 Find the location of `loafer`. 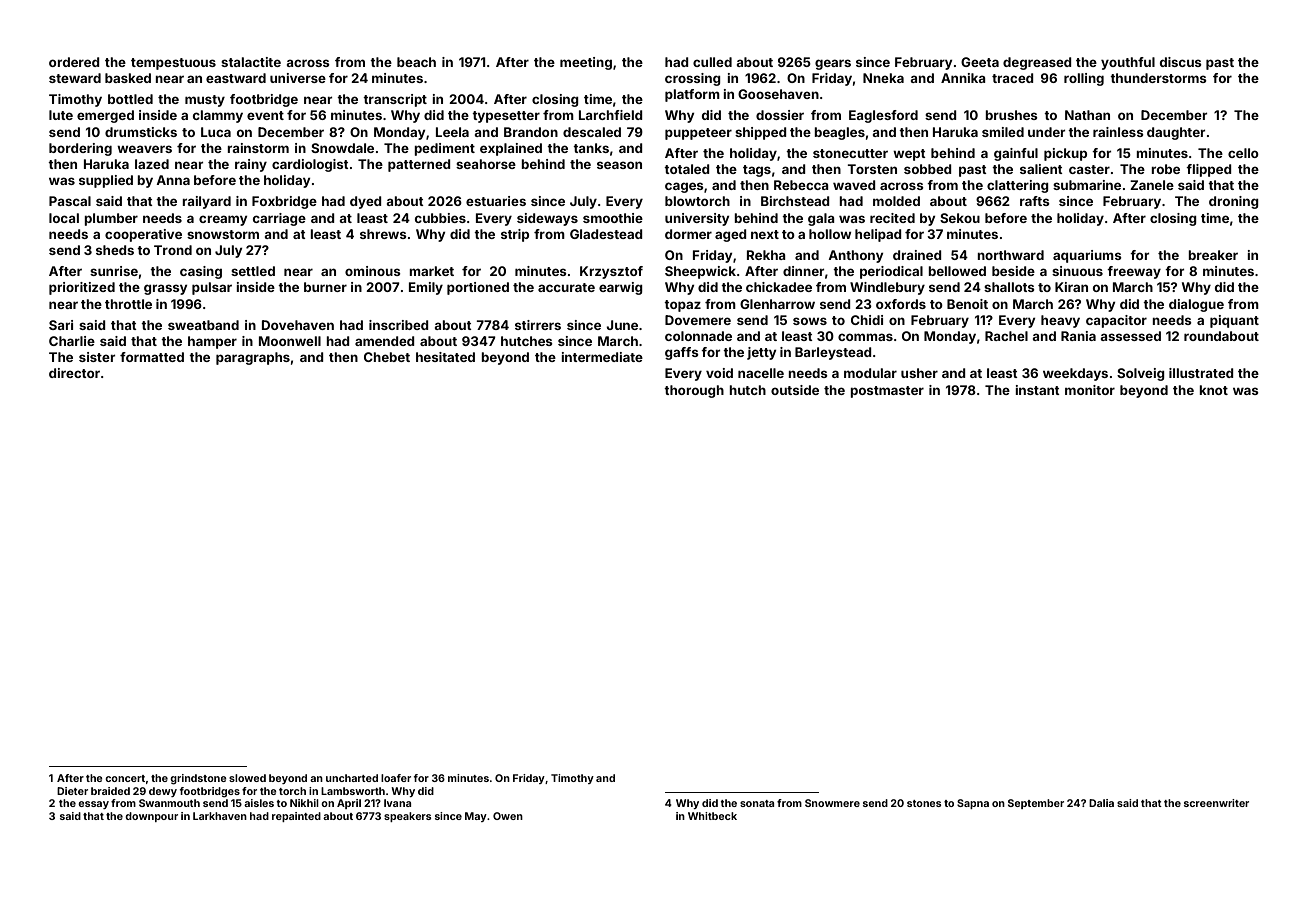

loafer is located at coordinates (396, 778).
